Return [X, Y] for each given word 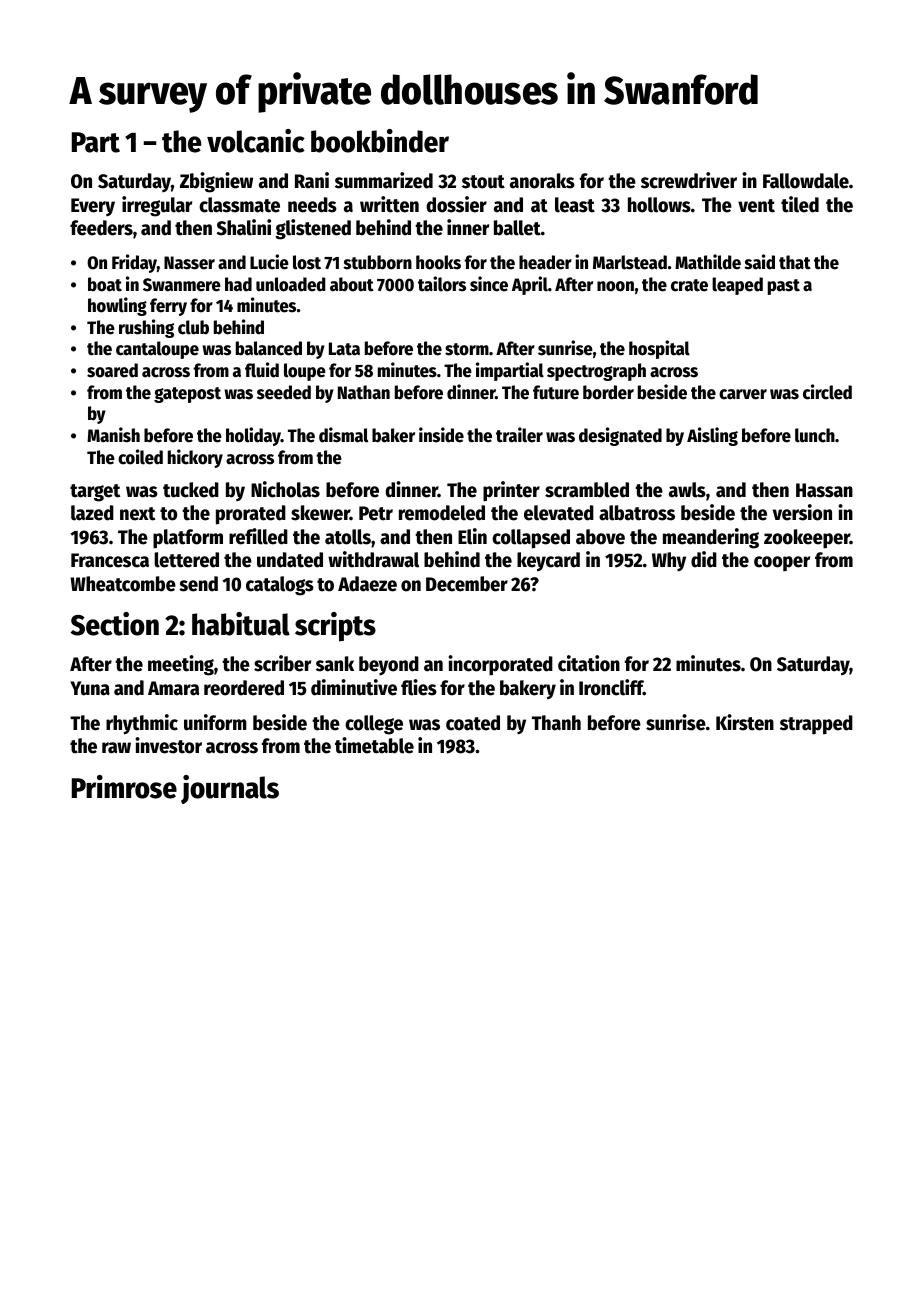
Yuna [90, 688]
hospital [659, 349]
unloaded [291, 284]
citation [589, 663]
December [467, 584]
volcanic [256, 141]
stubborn [378, 262]
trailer [519, 435]
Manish [113, 435]
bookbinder [380, 141]
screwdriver [689, 180]
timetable [374, 745]
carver [743, 394]
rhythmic [142, 724]
